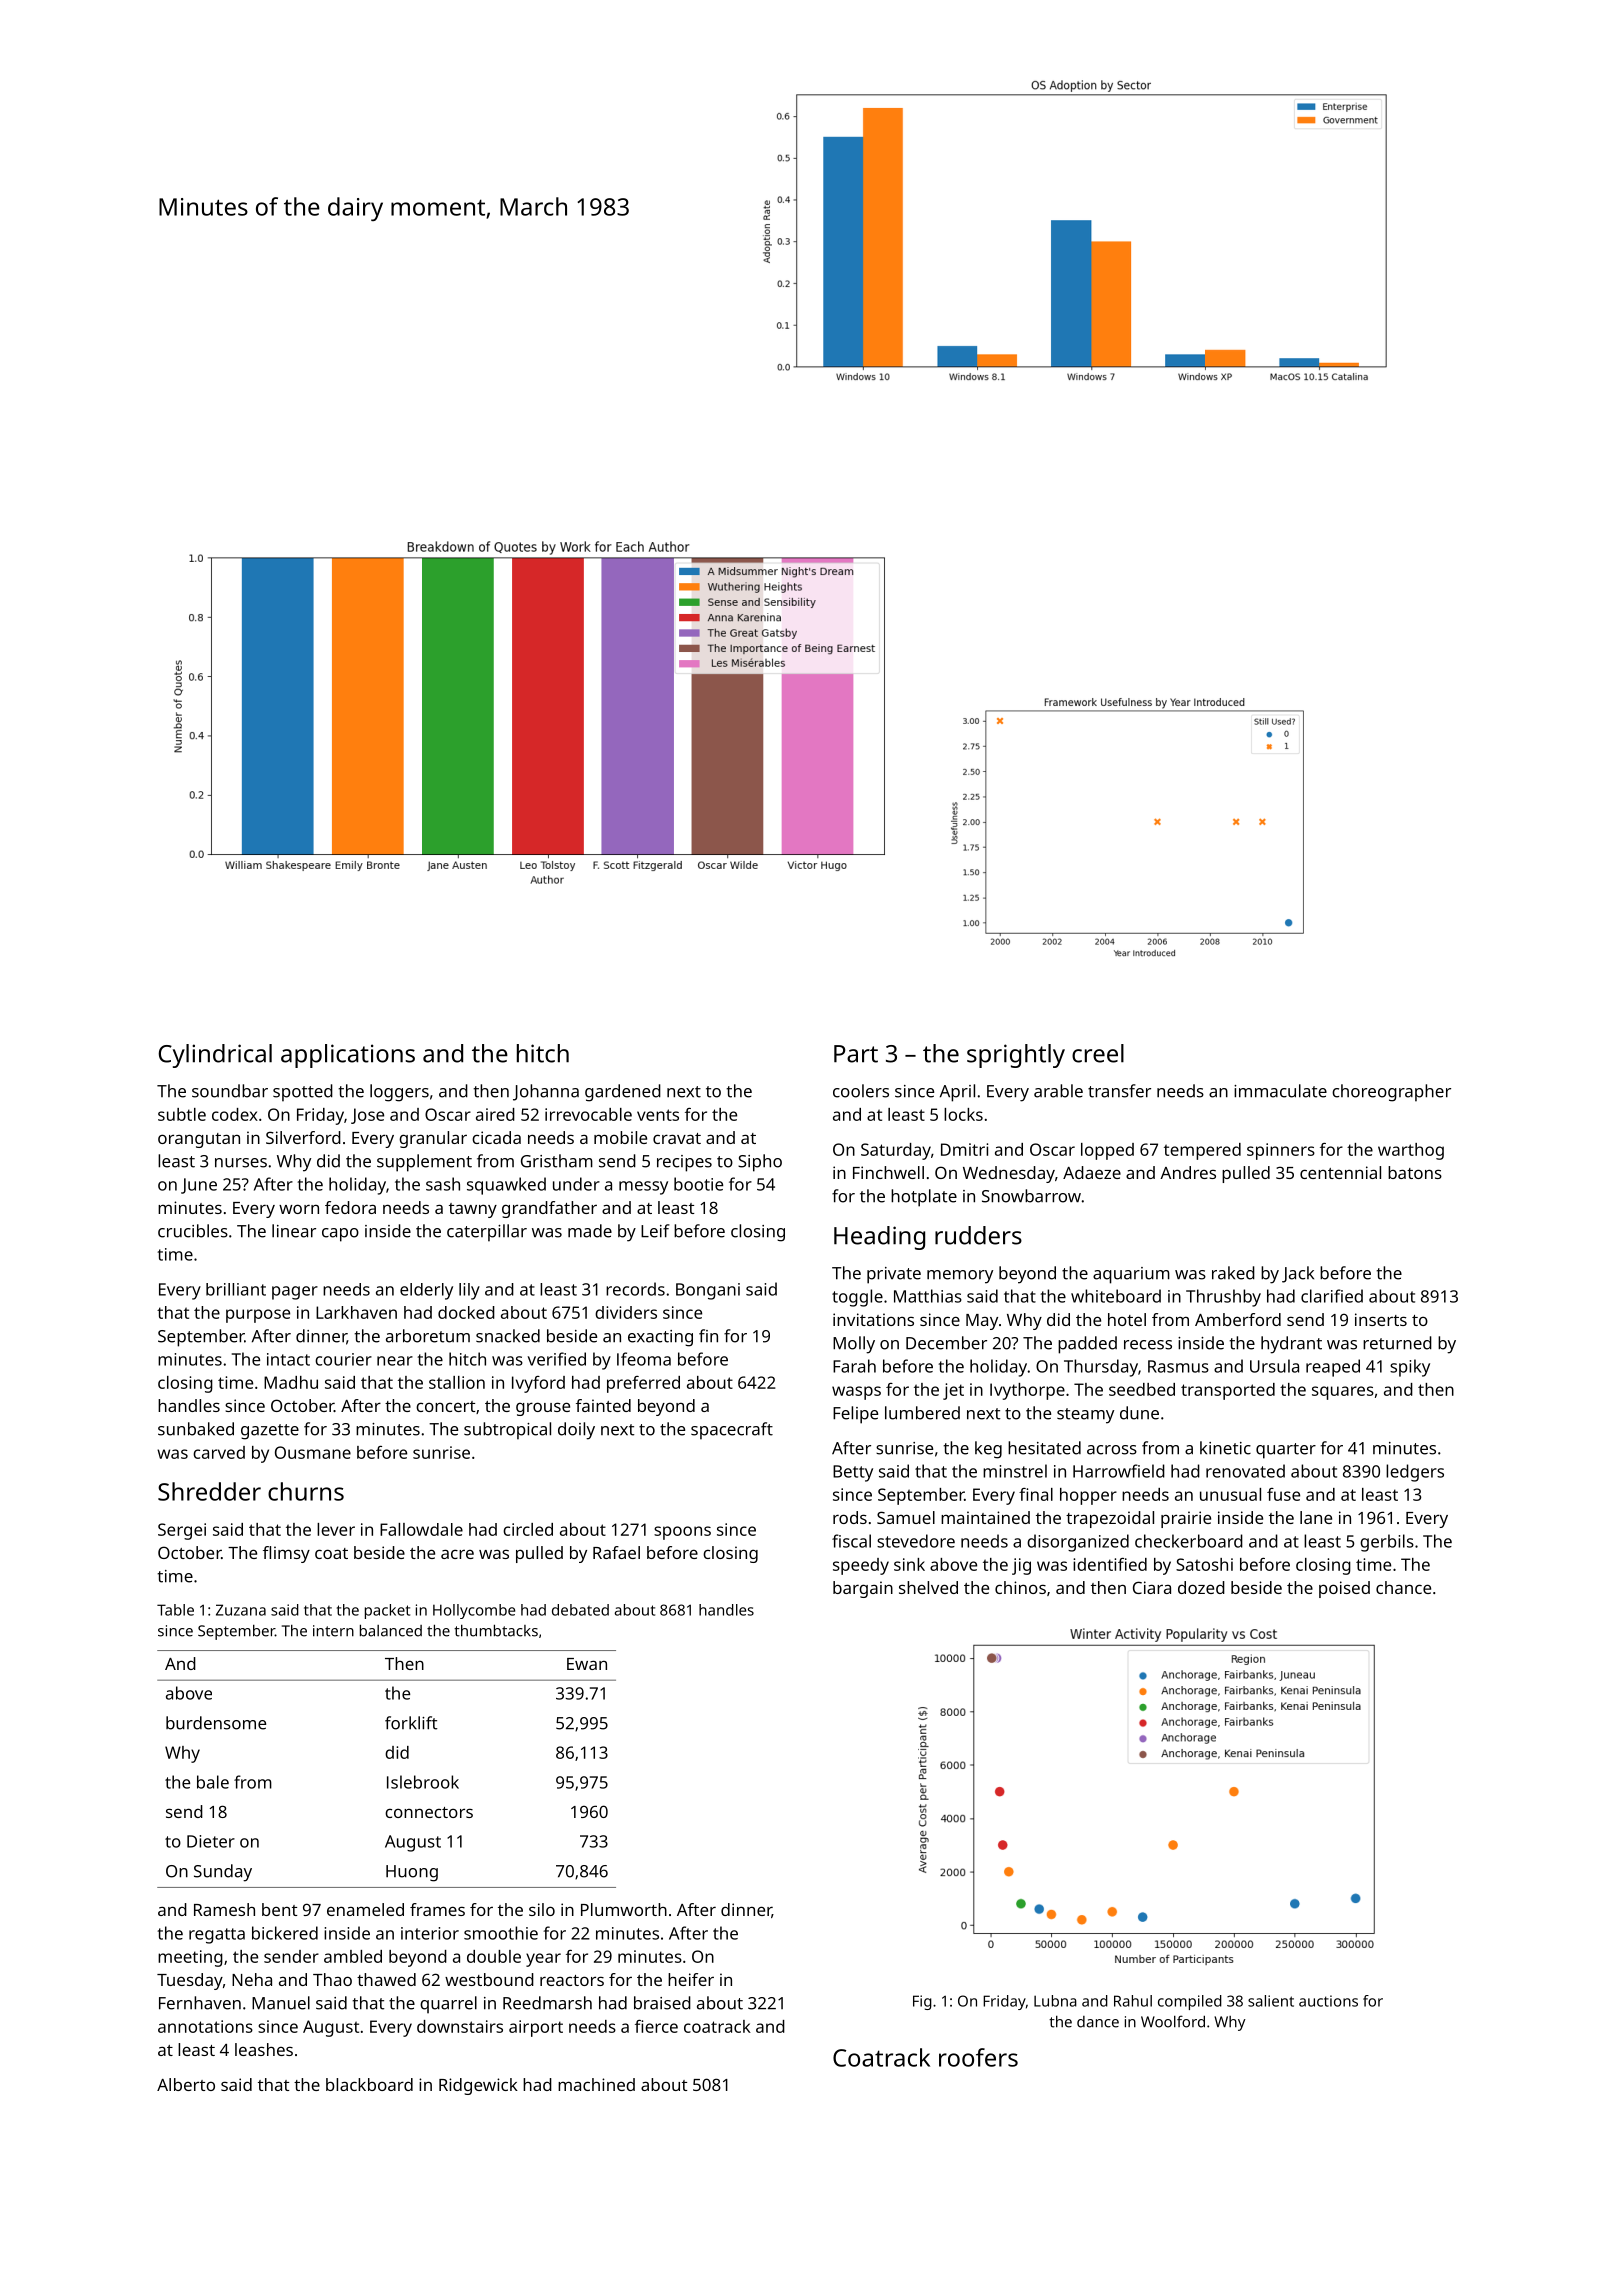 The height and width of the page is (2292, 1620). I want to click on machined, so click(596, 2084).
